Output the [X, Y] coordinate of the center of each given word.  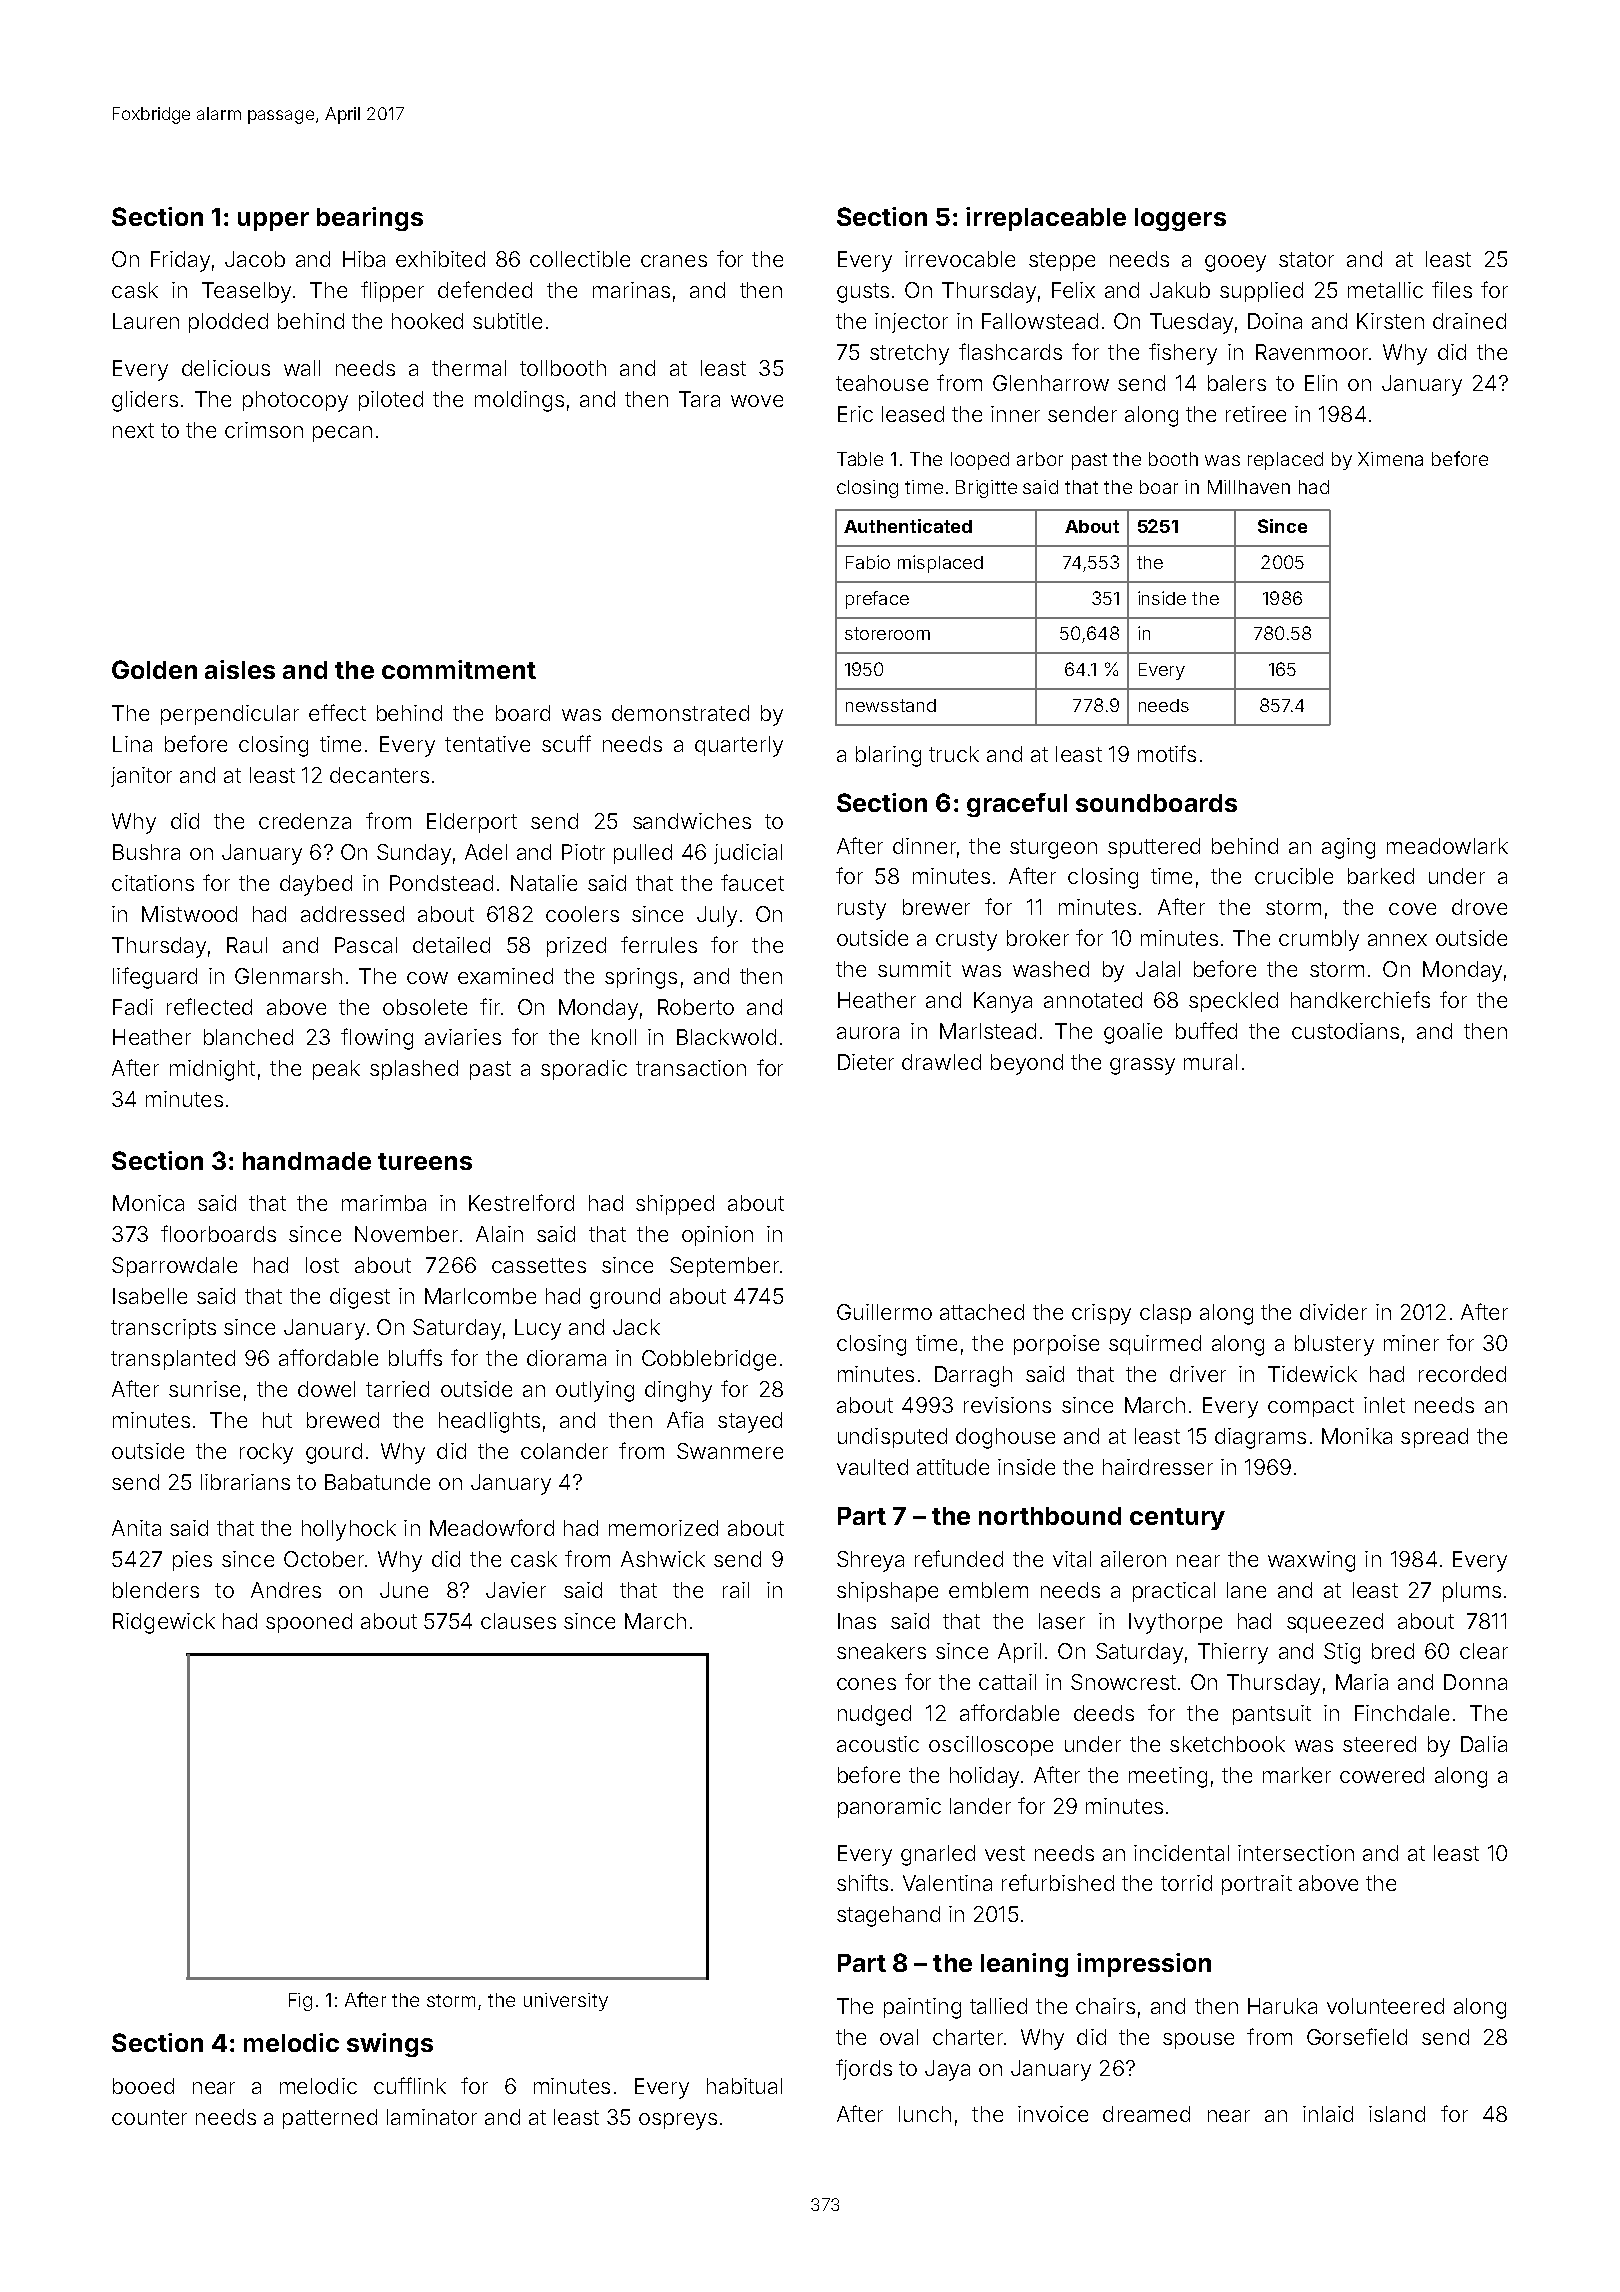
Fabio [868, 562]
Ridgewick [164, 1623]
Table [860, 459]
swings [390, 2045]
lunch [925, 2114]
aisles [240, 669]
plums [1472, 1592]
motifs [1167, 753]
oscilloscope [991, 1746]
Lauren [146, 321]
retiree [1256, 414]
